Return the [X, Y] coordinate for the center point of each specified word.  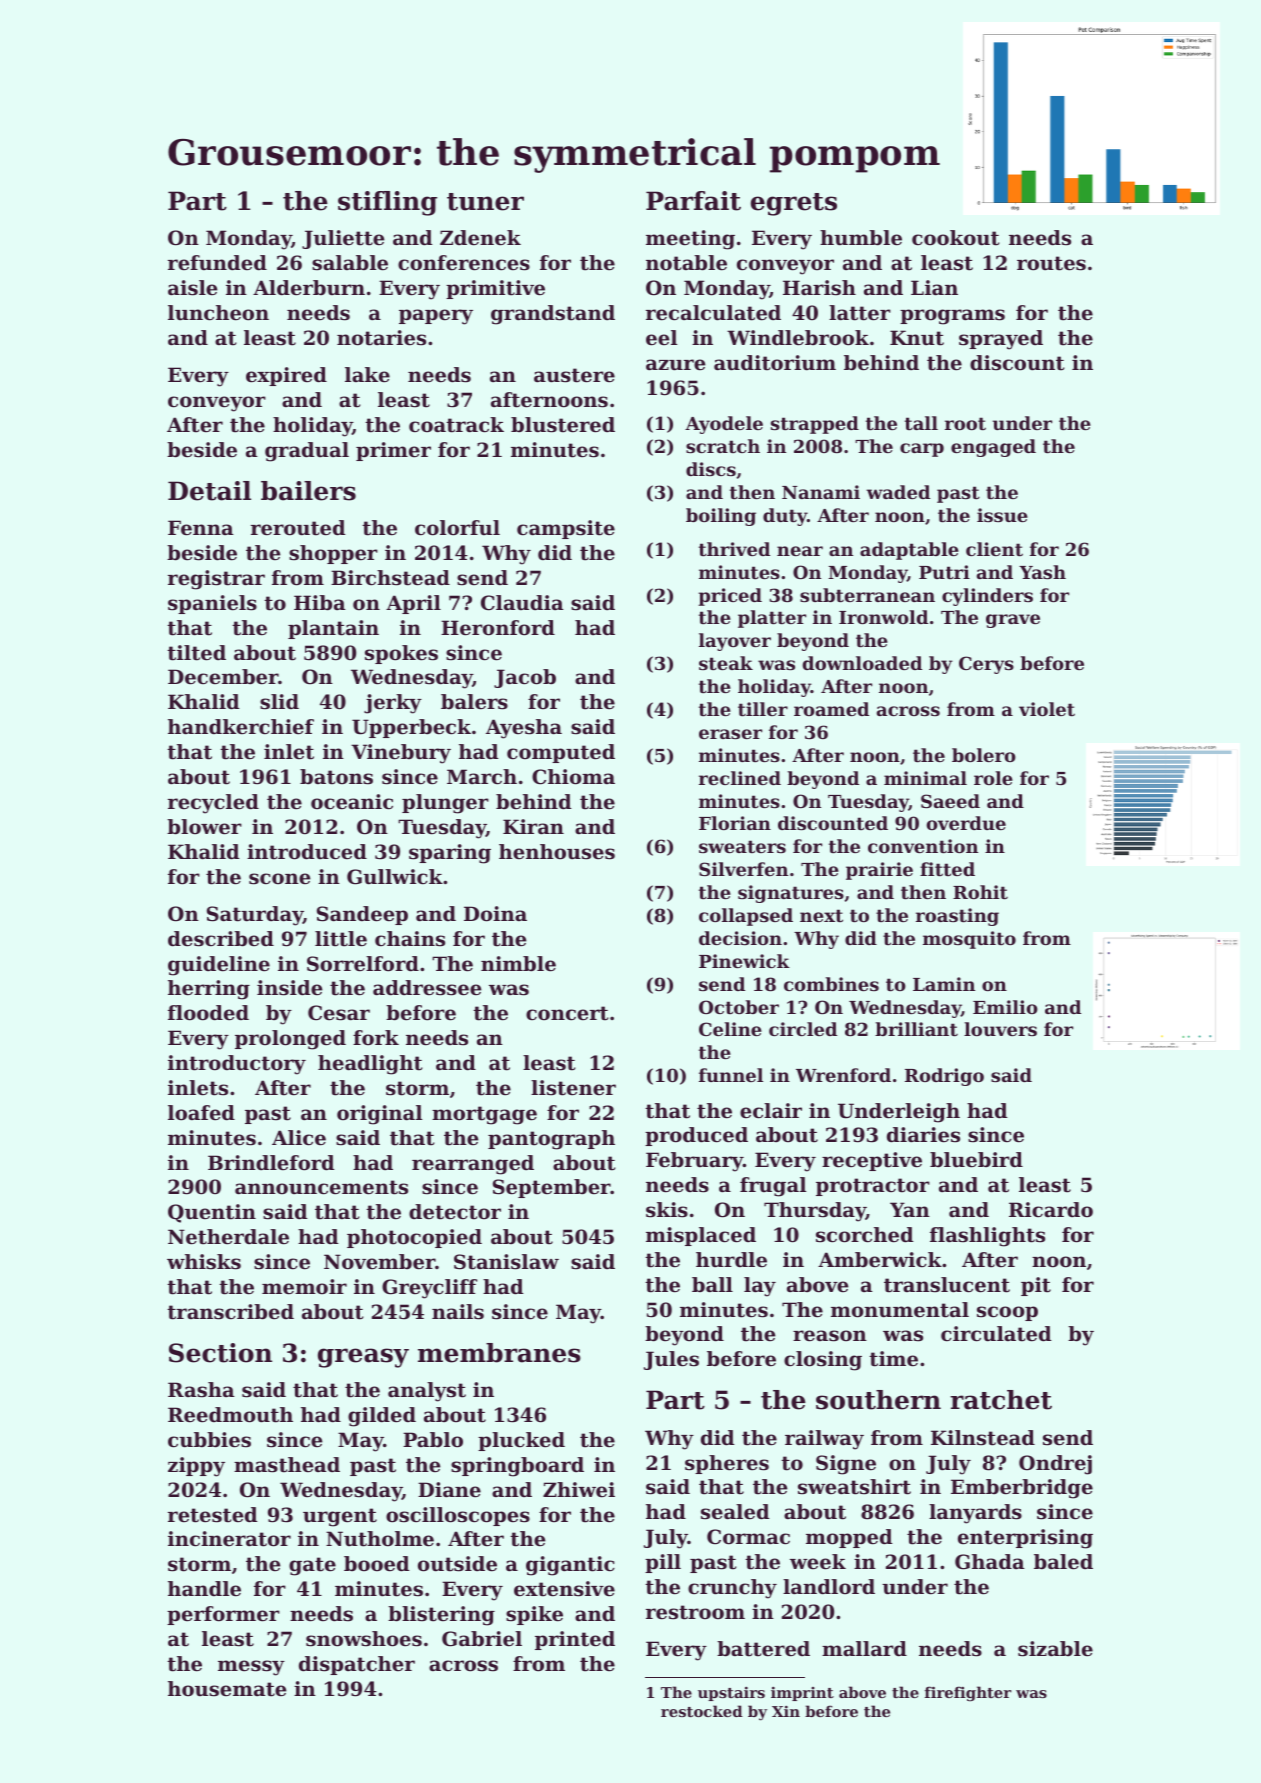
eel [661, 338]
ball [712, 1285]
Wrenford [843, 1075]
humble [861, 238]
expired [286, 376]
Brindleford [271, 1163]
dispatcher [357, 1665]
